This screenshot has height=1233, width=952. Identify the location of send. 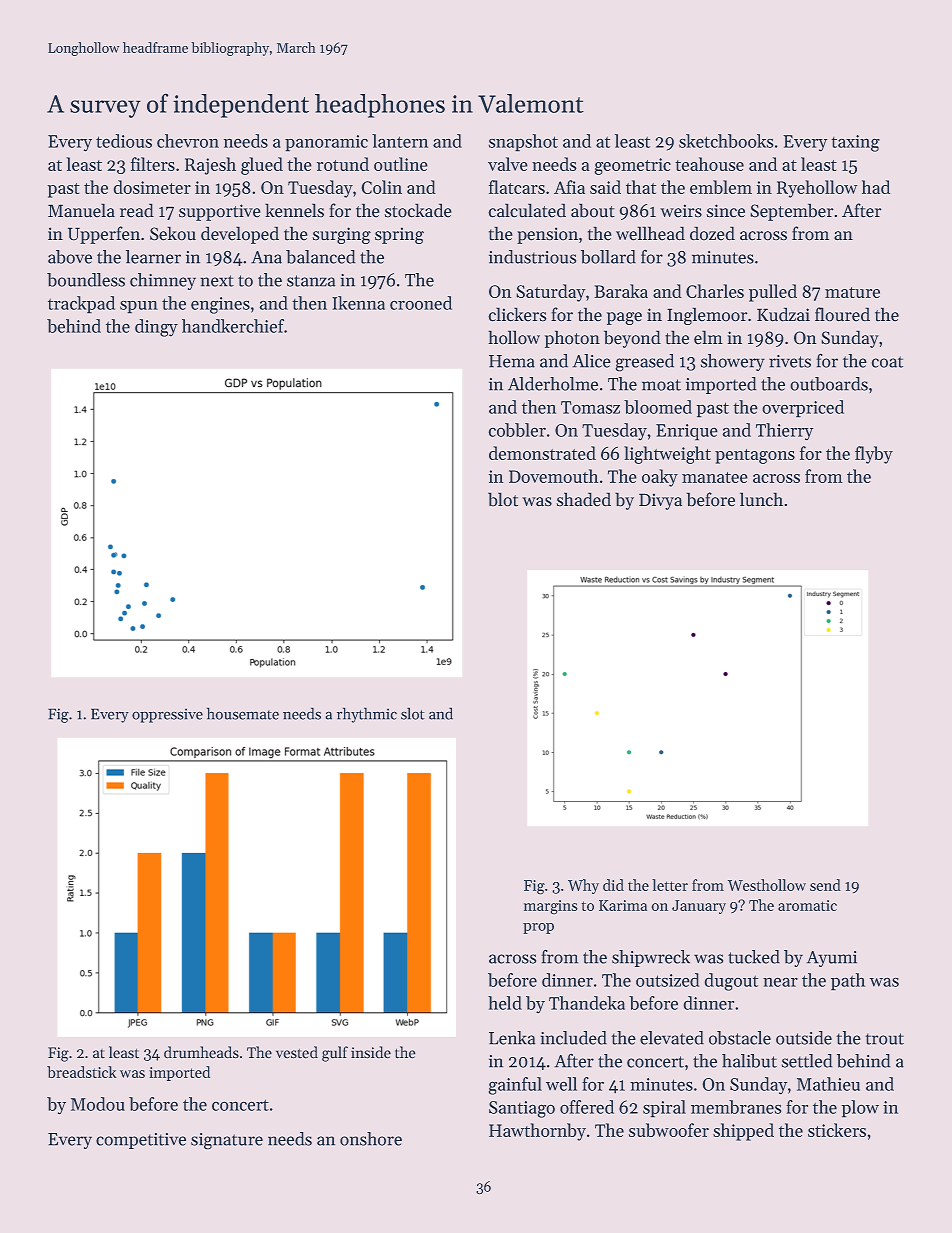
(825, 885).
